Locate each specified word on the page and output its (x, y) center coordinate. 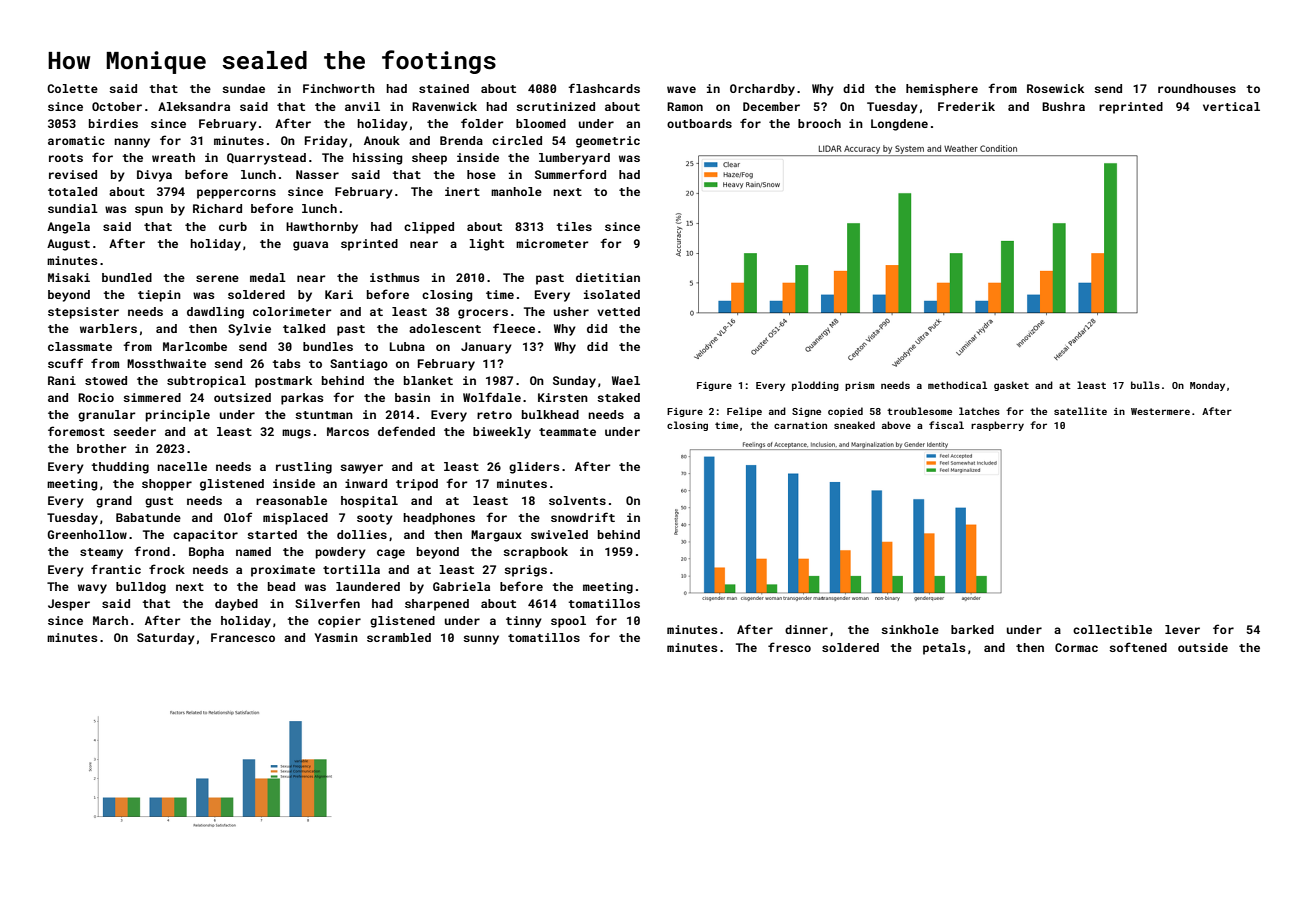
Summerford (570, 174)
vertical (1231, 106)
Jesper (69, 605)
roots (66, 158)
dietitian (608, 277)
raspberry (997, 426)
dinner (806, 629)
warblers (108, 328)
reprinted (1131, 108)
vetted (618, 311)
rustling (304, 468)
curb (233, 226)
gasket (1011, 386)
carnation (800, 425)
